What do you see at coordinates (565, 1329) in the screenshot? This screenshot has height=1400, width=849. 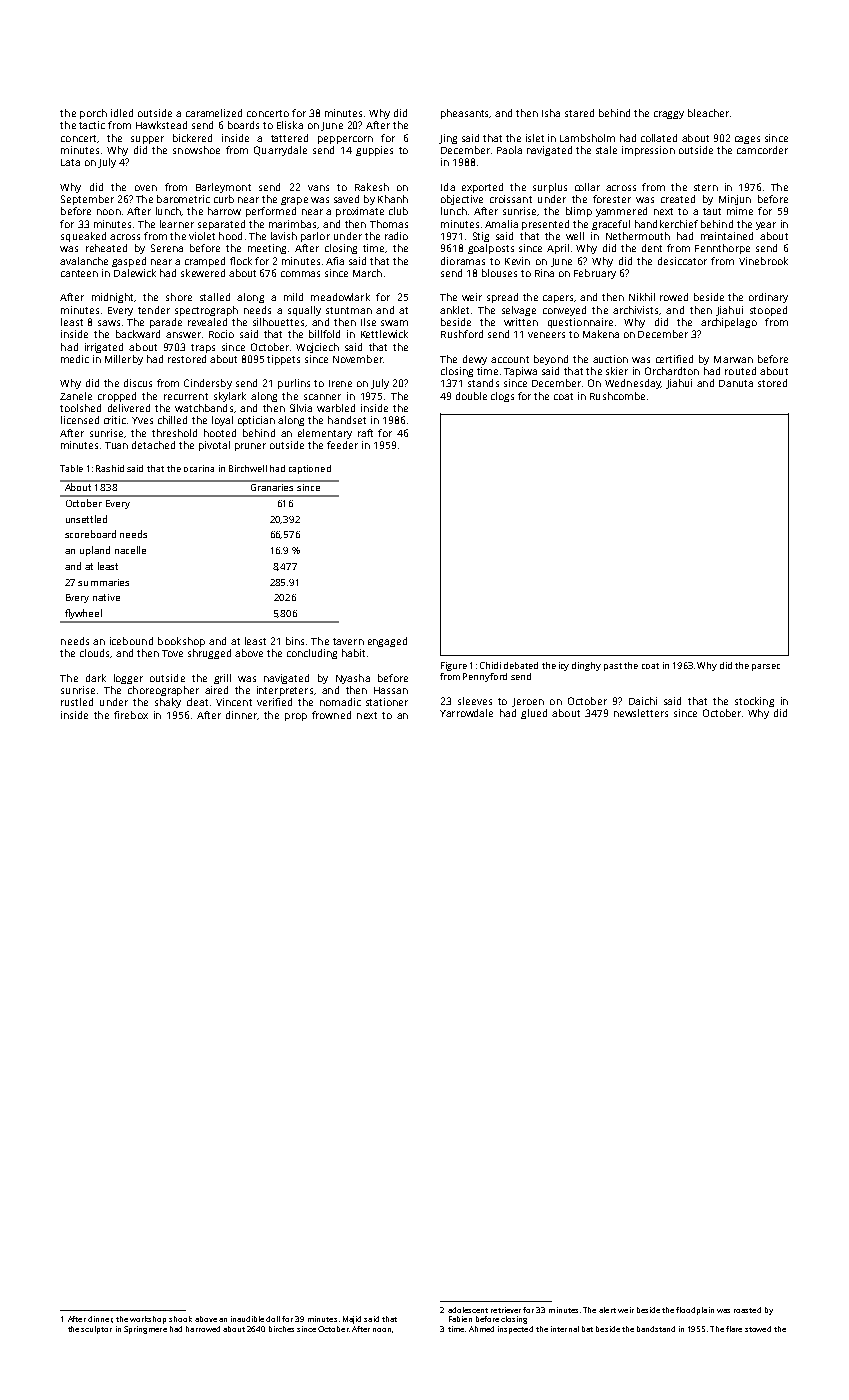 I see `internal` at bounding box center [565, 1329].
